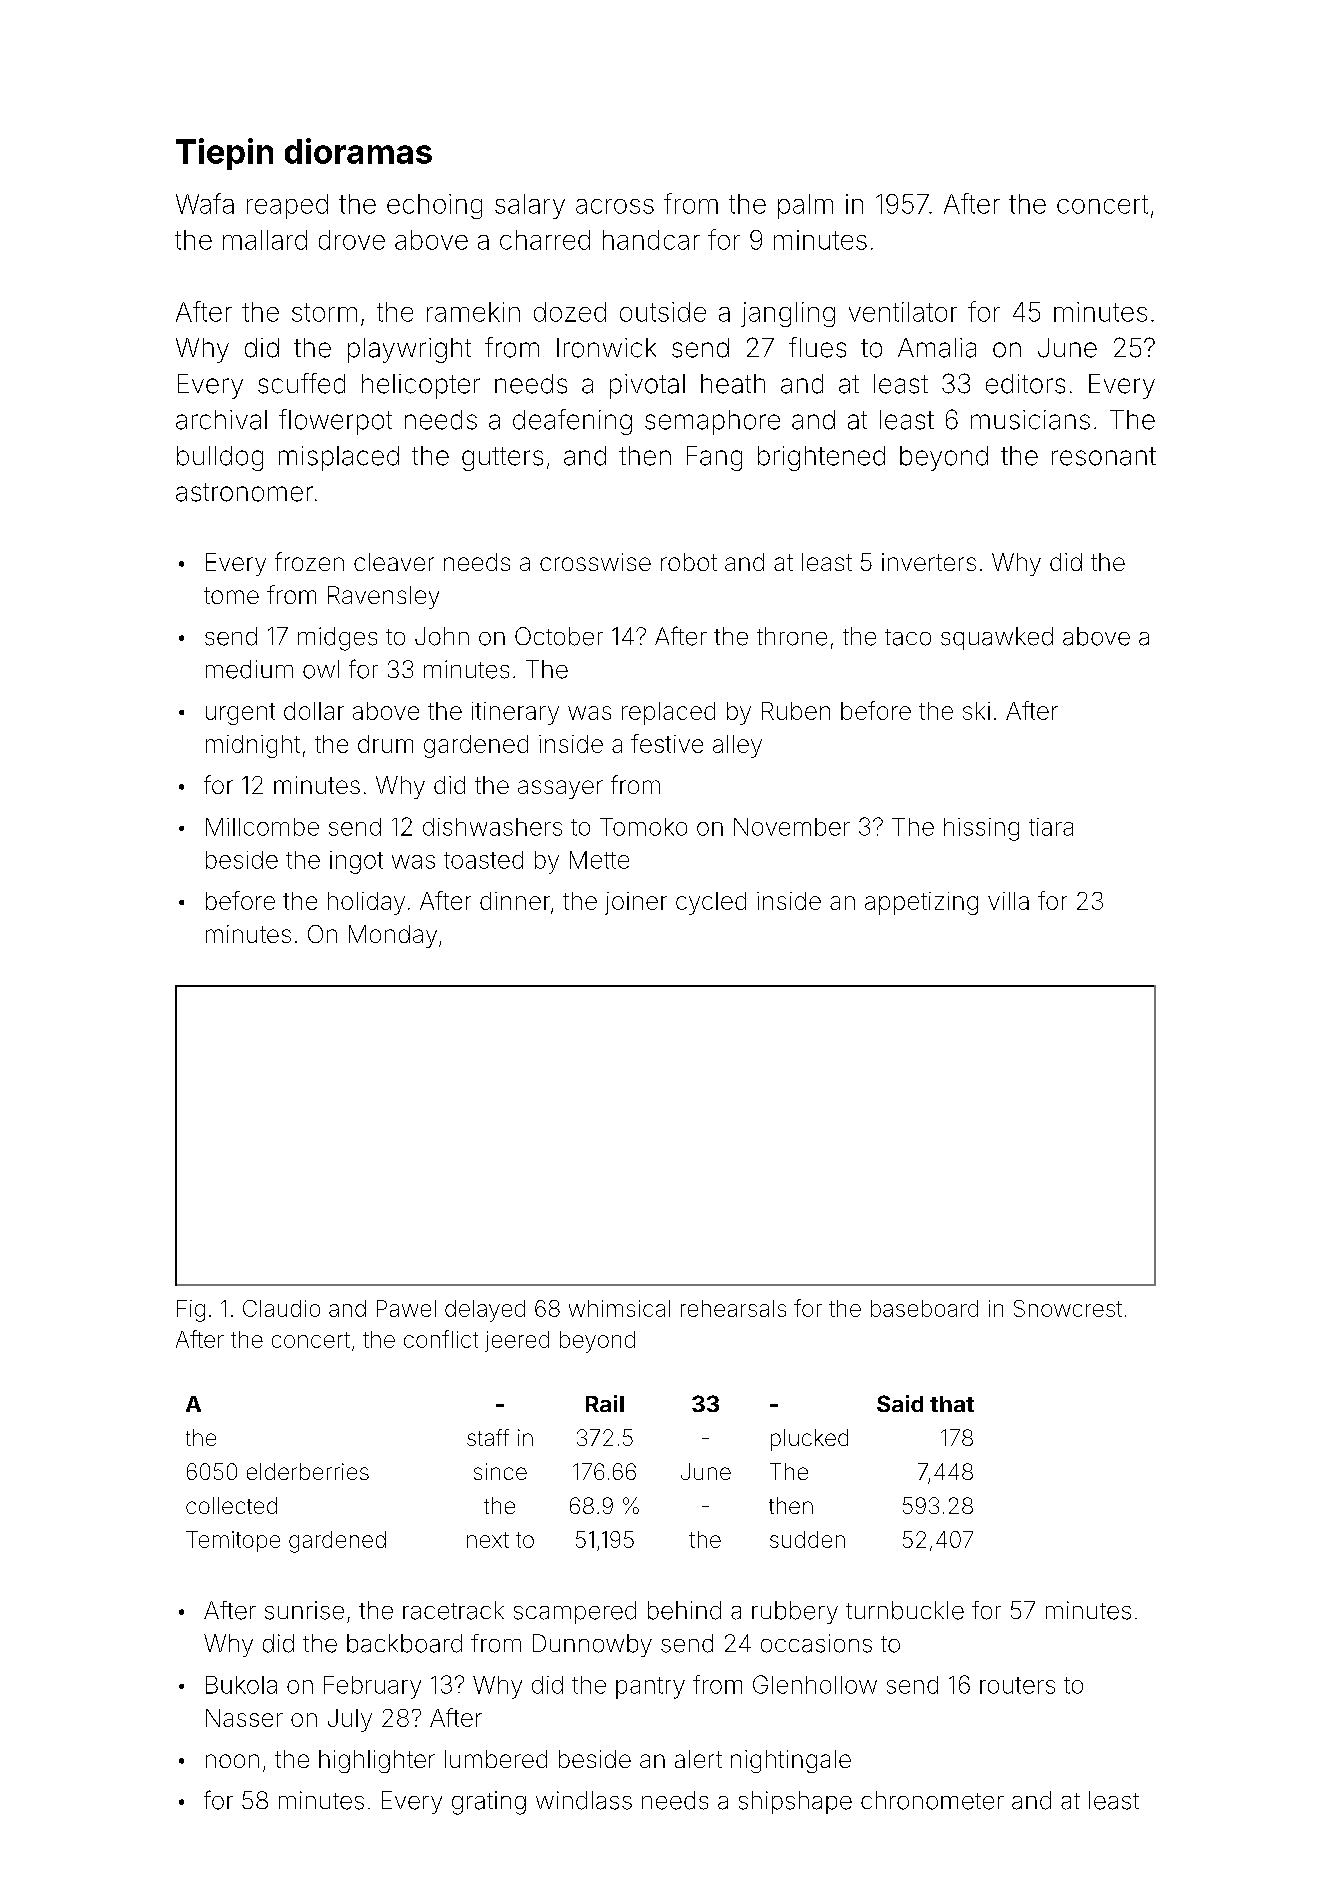  Describe the element at coordinates (502, 459) in the page. I see `gutters` at that location.
